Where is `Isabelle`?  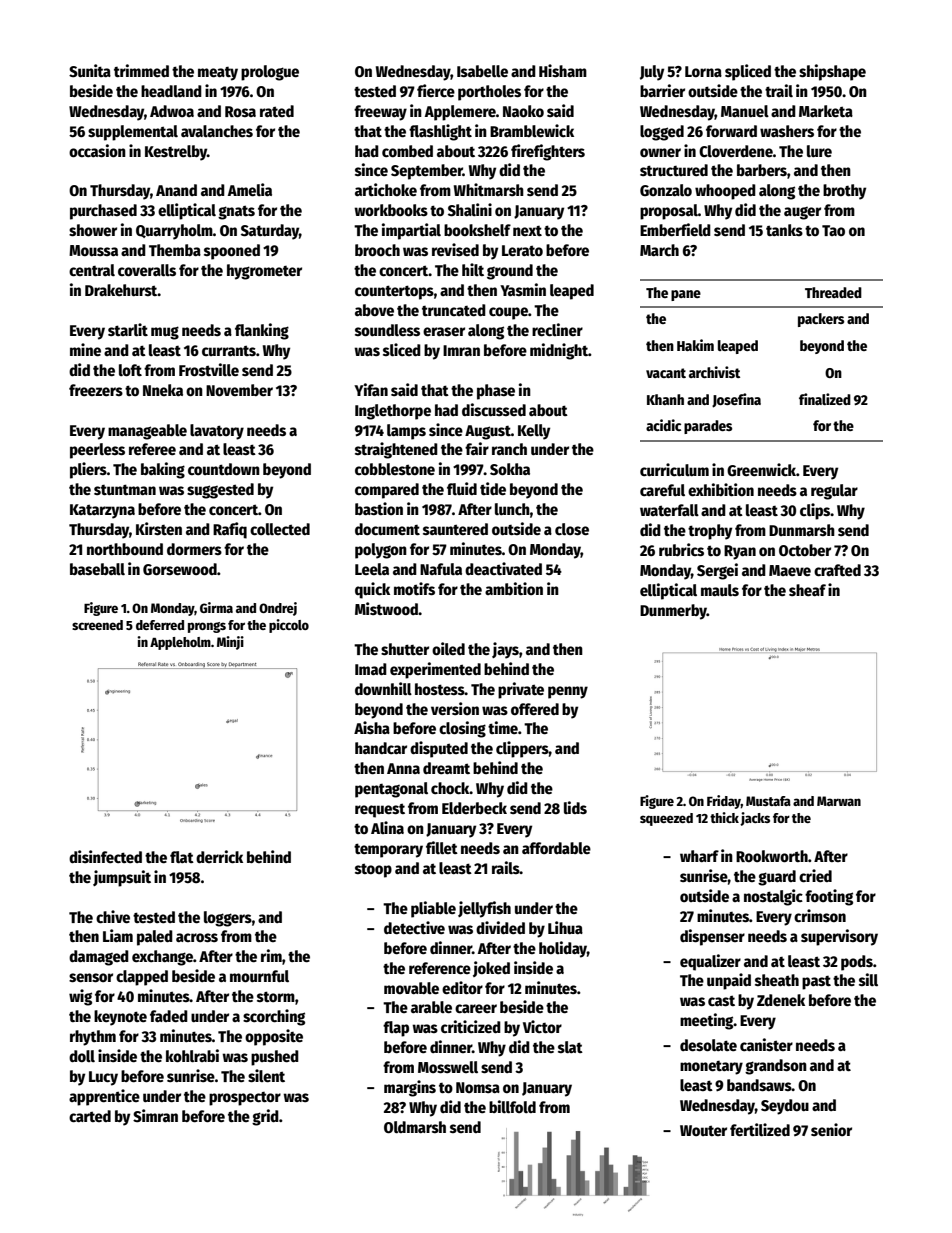
Isabelle is located at coordinates (482, 71).
